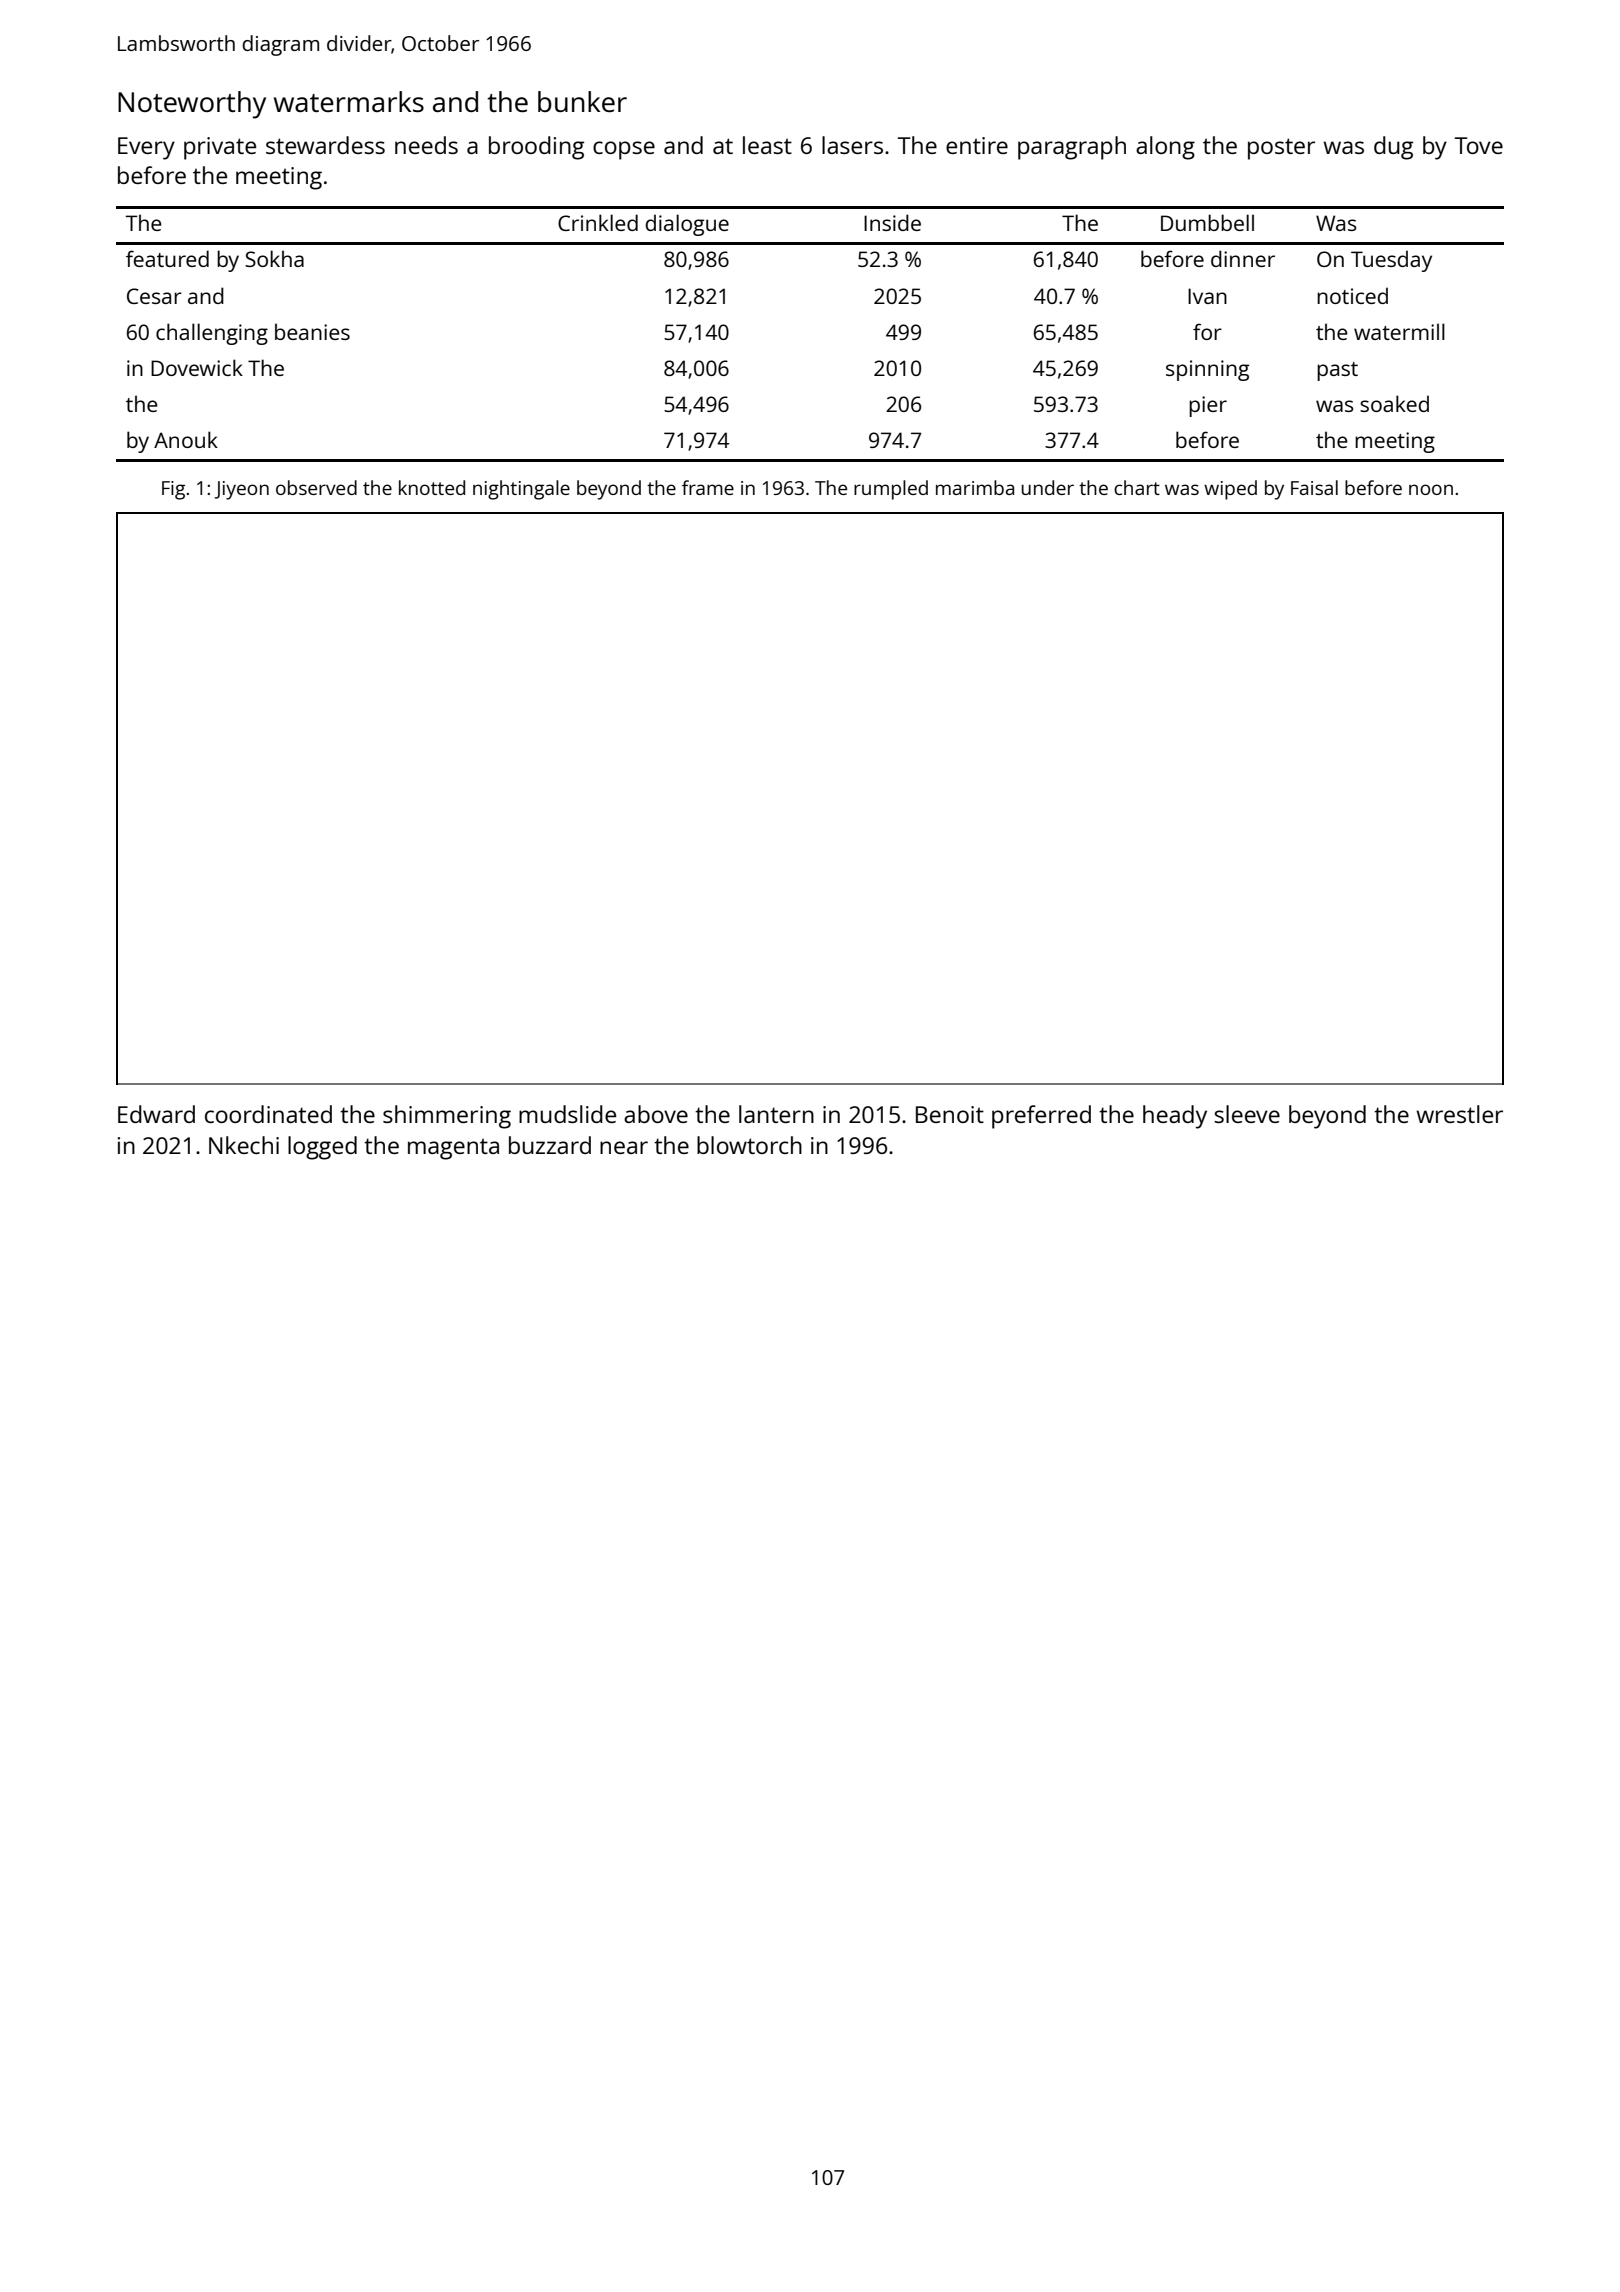 This image has width=1620, height=2292. I want to click on rumpled, so click(891, 490).
